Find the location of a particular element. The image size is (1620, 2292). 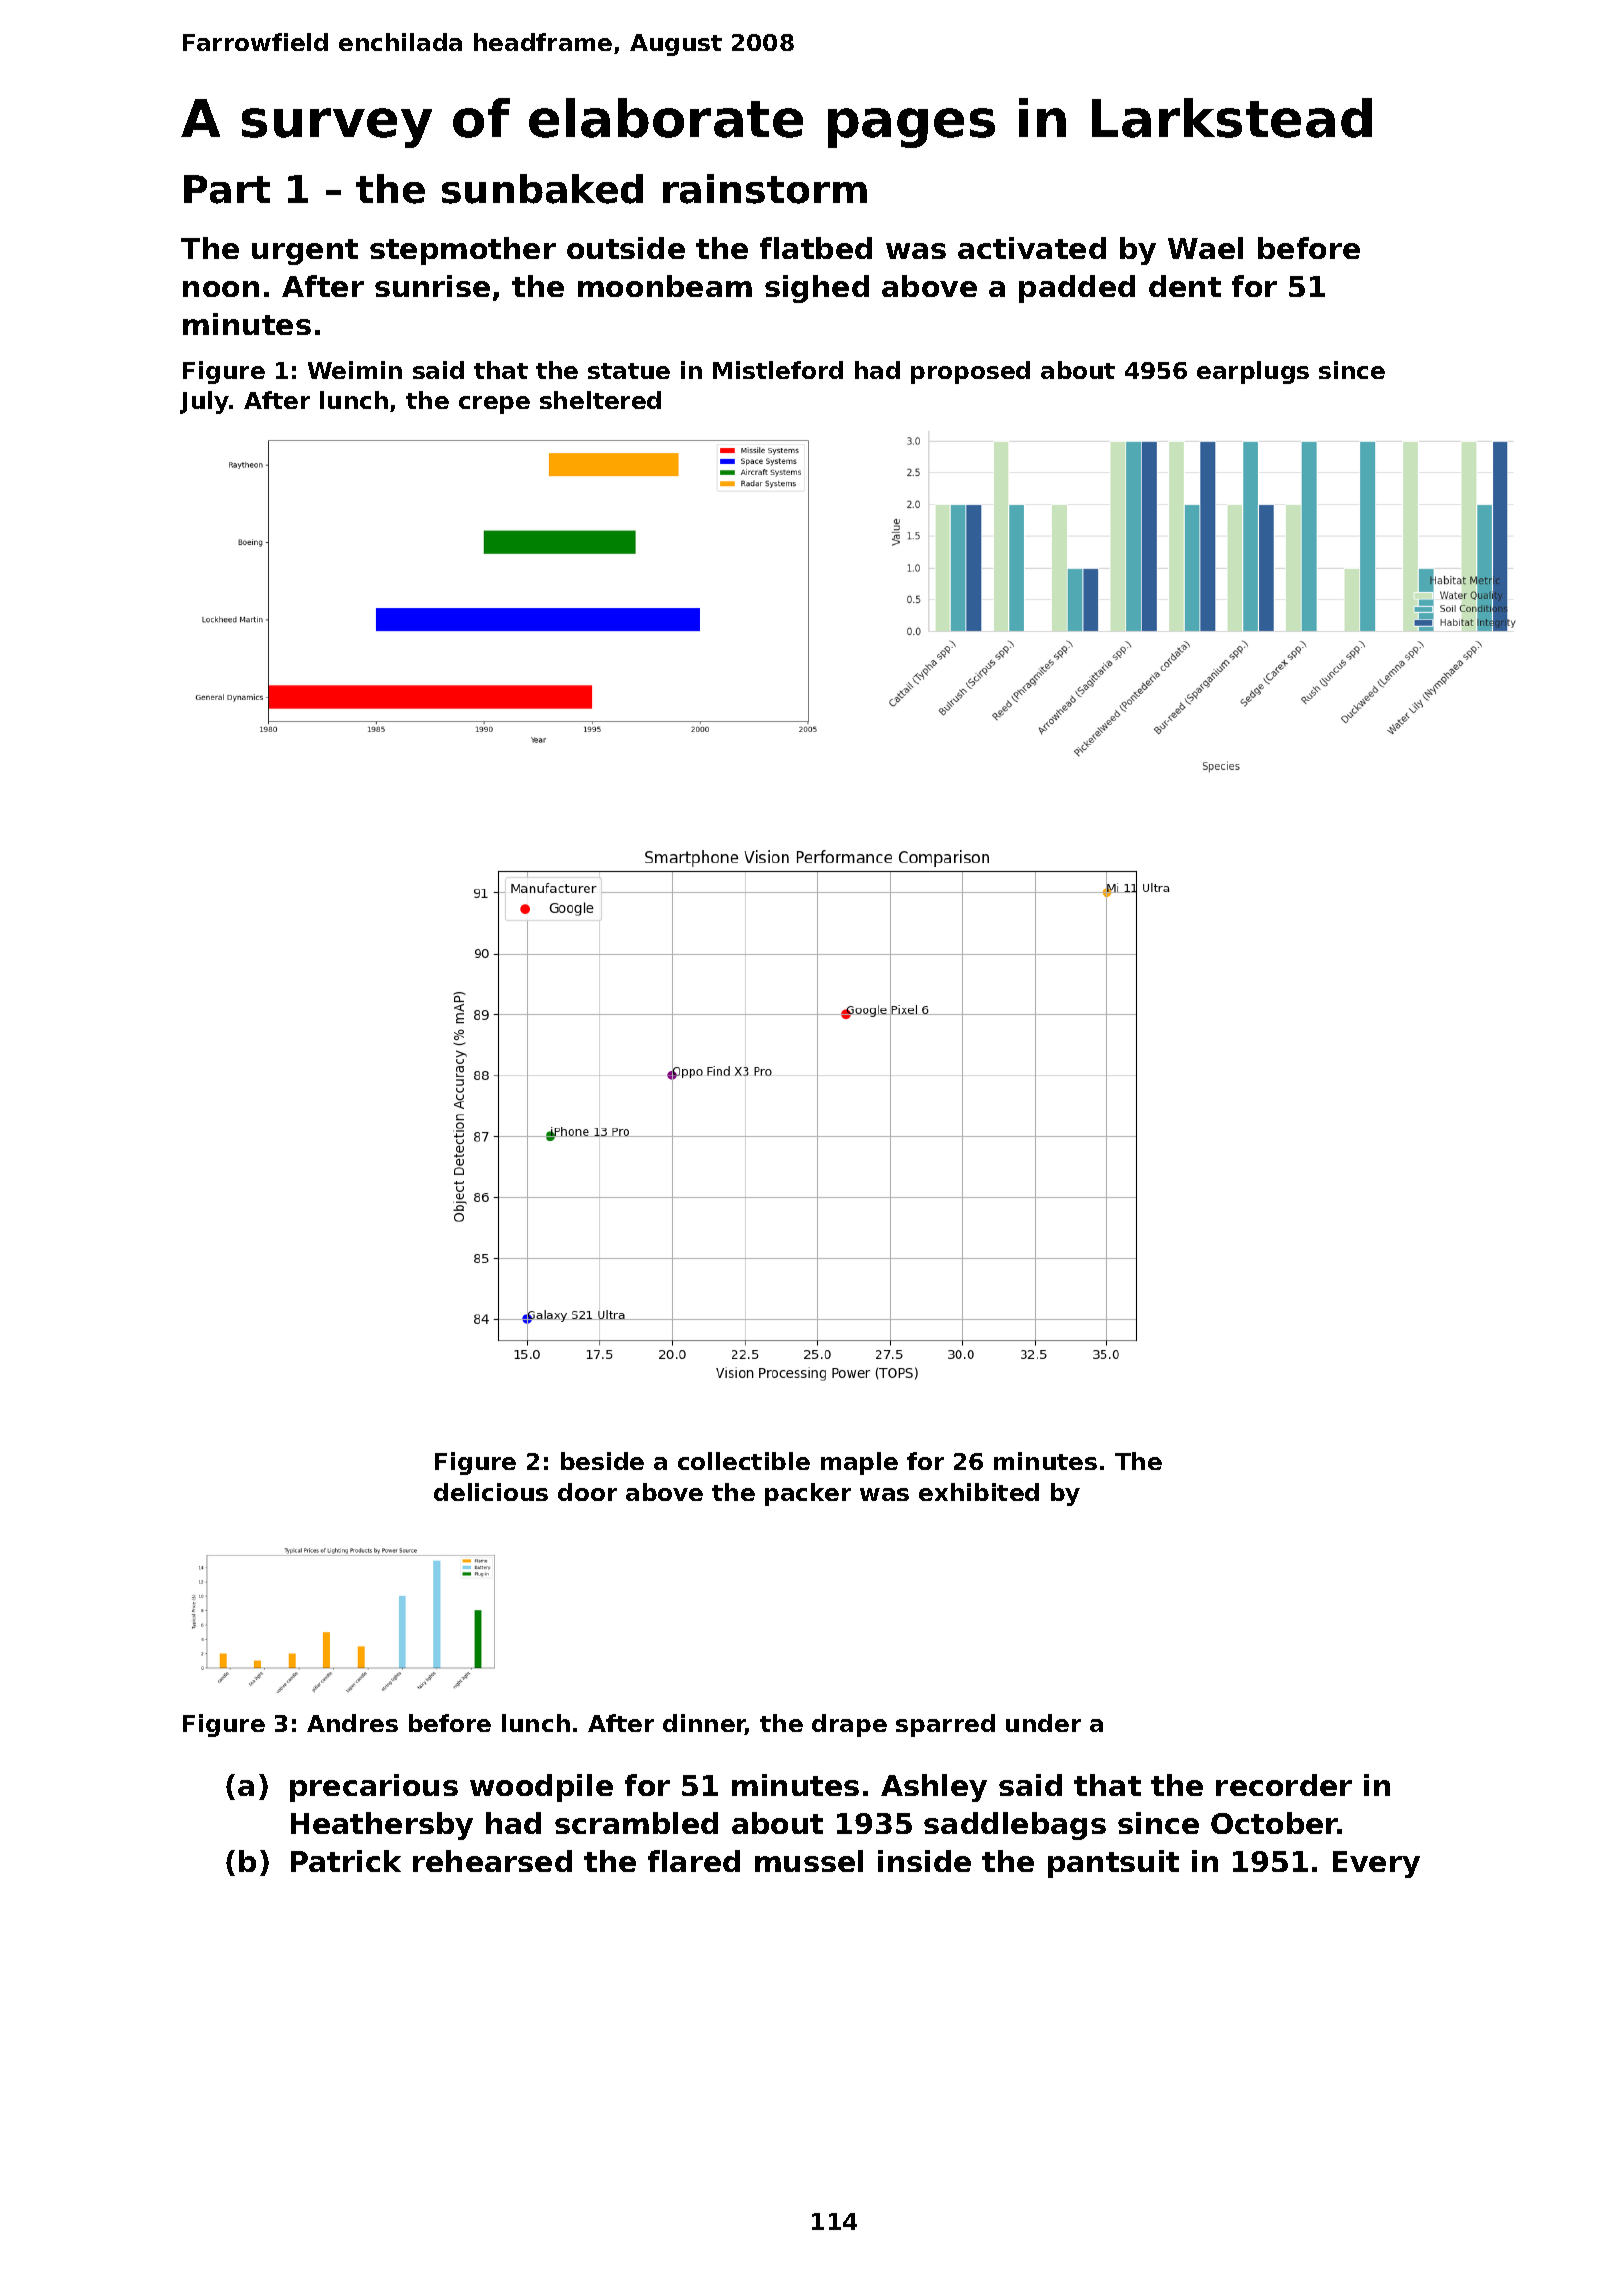

Wael is located at coordinates (1205, 248).
